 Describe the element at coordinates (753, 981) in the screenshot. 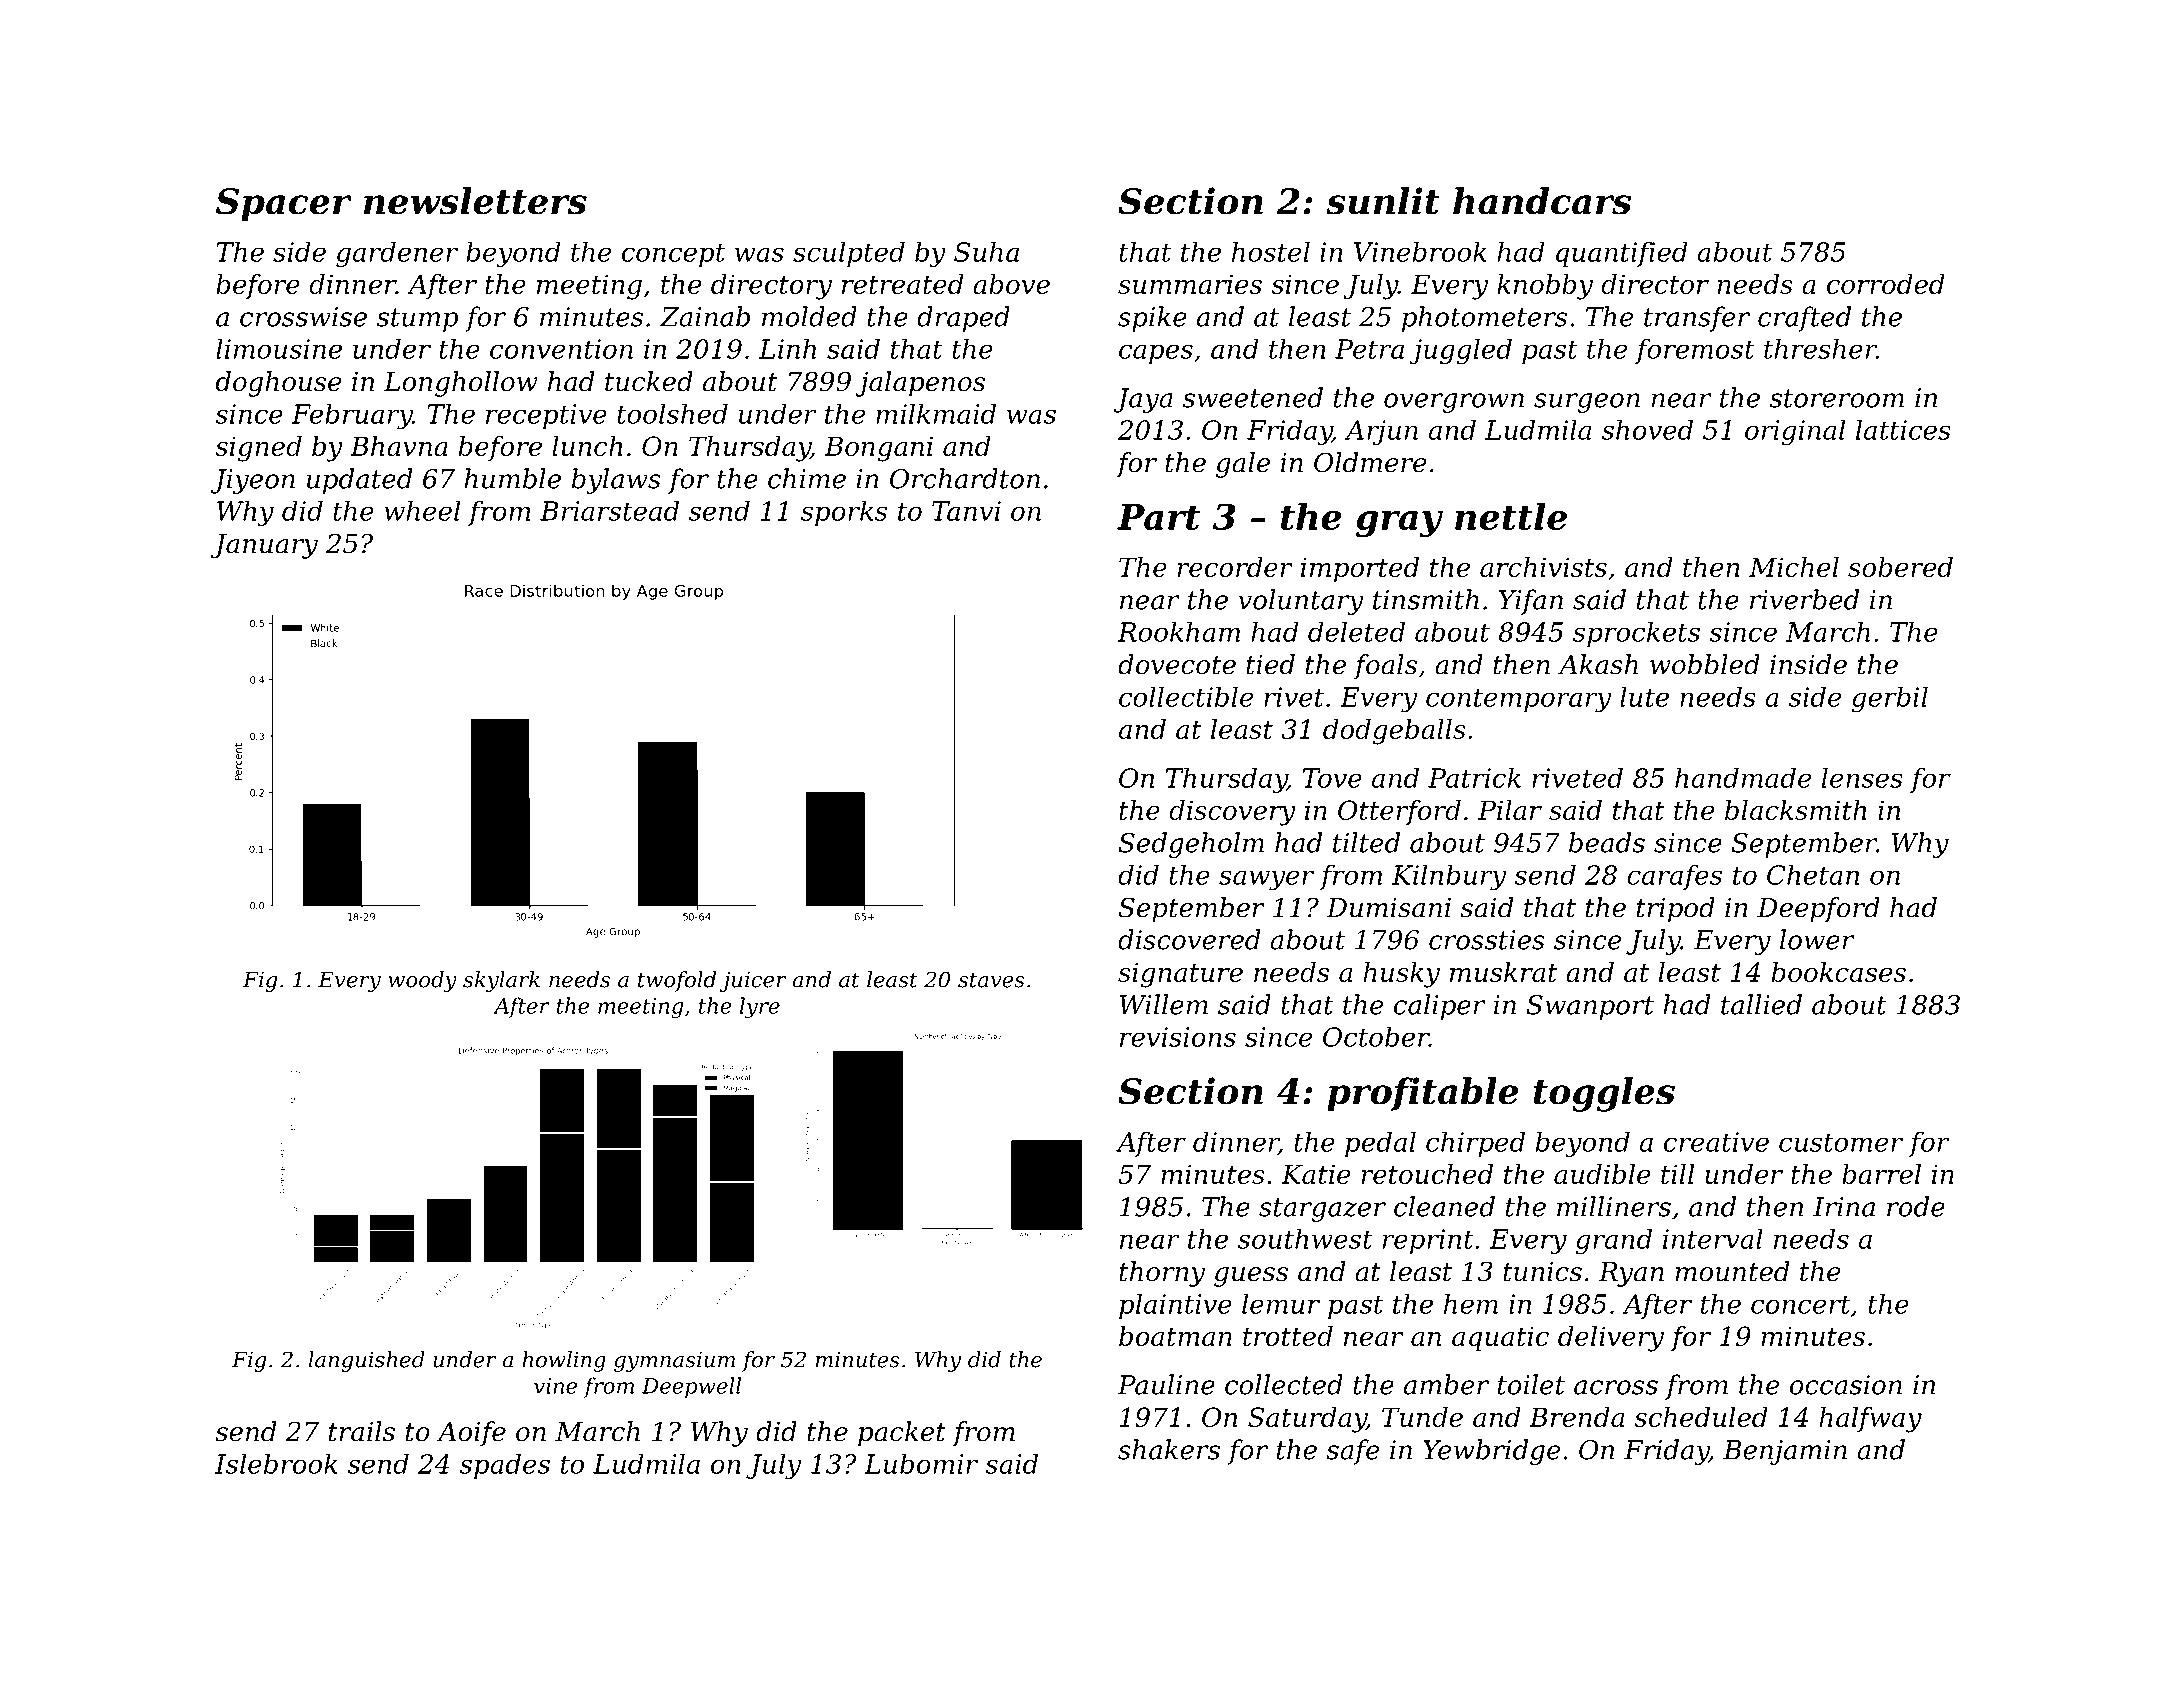

I see `juicer` at that location.
